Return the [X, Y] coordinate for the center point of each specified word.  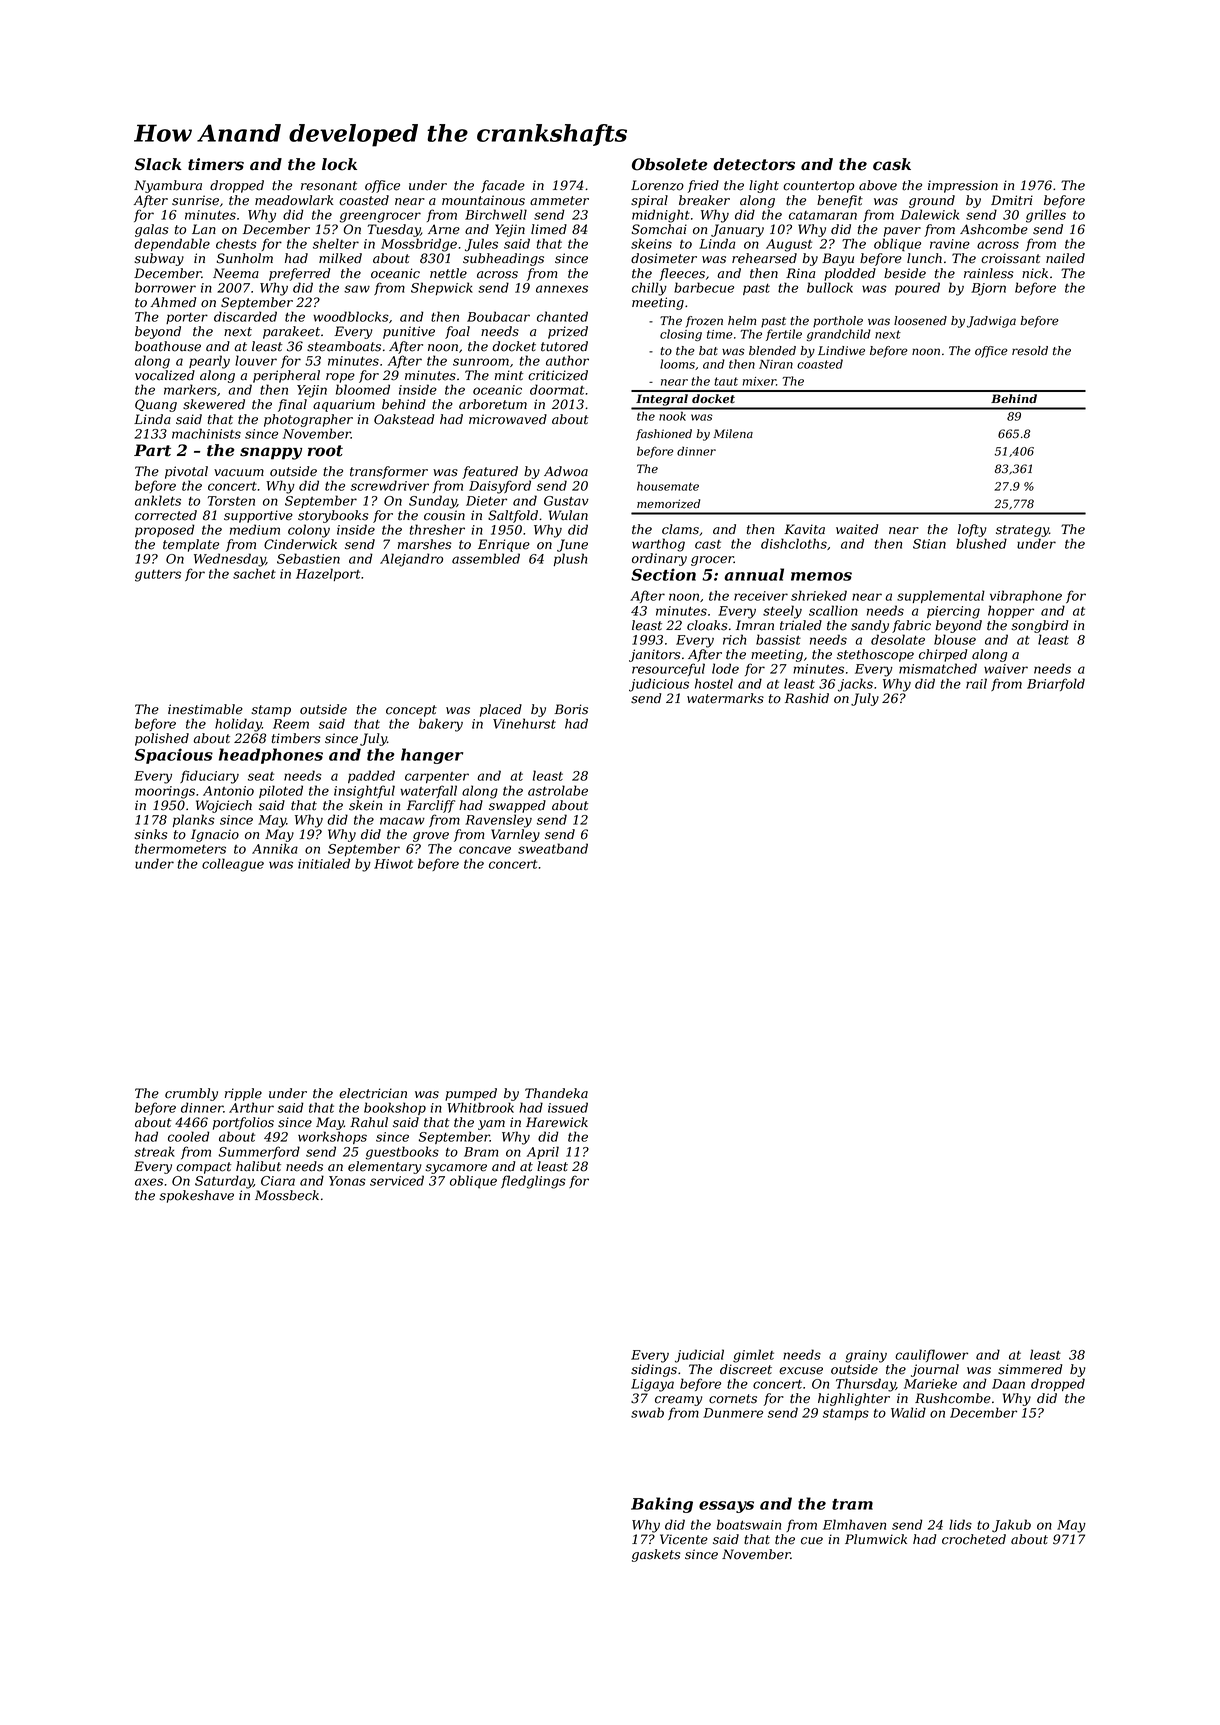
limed [549, 229]
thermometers [180, 848]
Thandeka [556, 1093]
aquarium [344, 405]
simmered [1030, 1369]
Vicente [684, 1539]
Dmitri [1012, 200]
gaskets [656, 1555]
